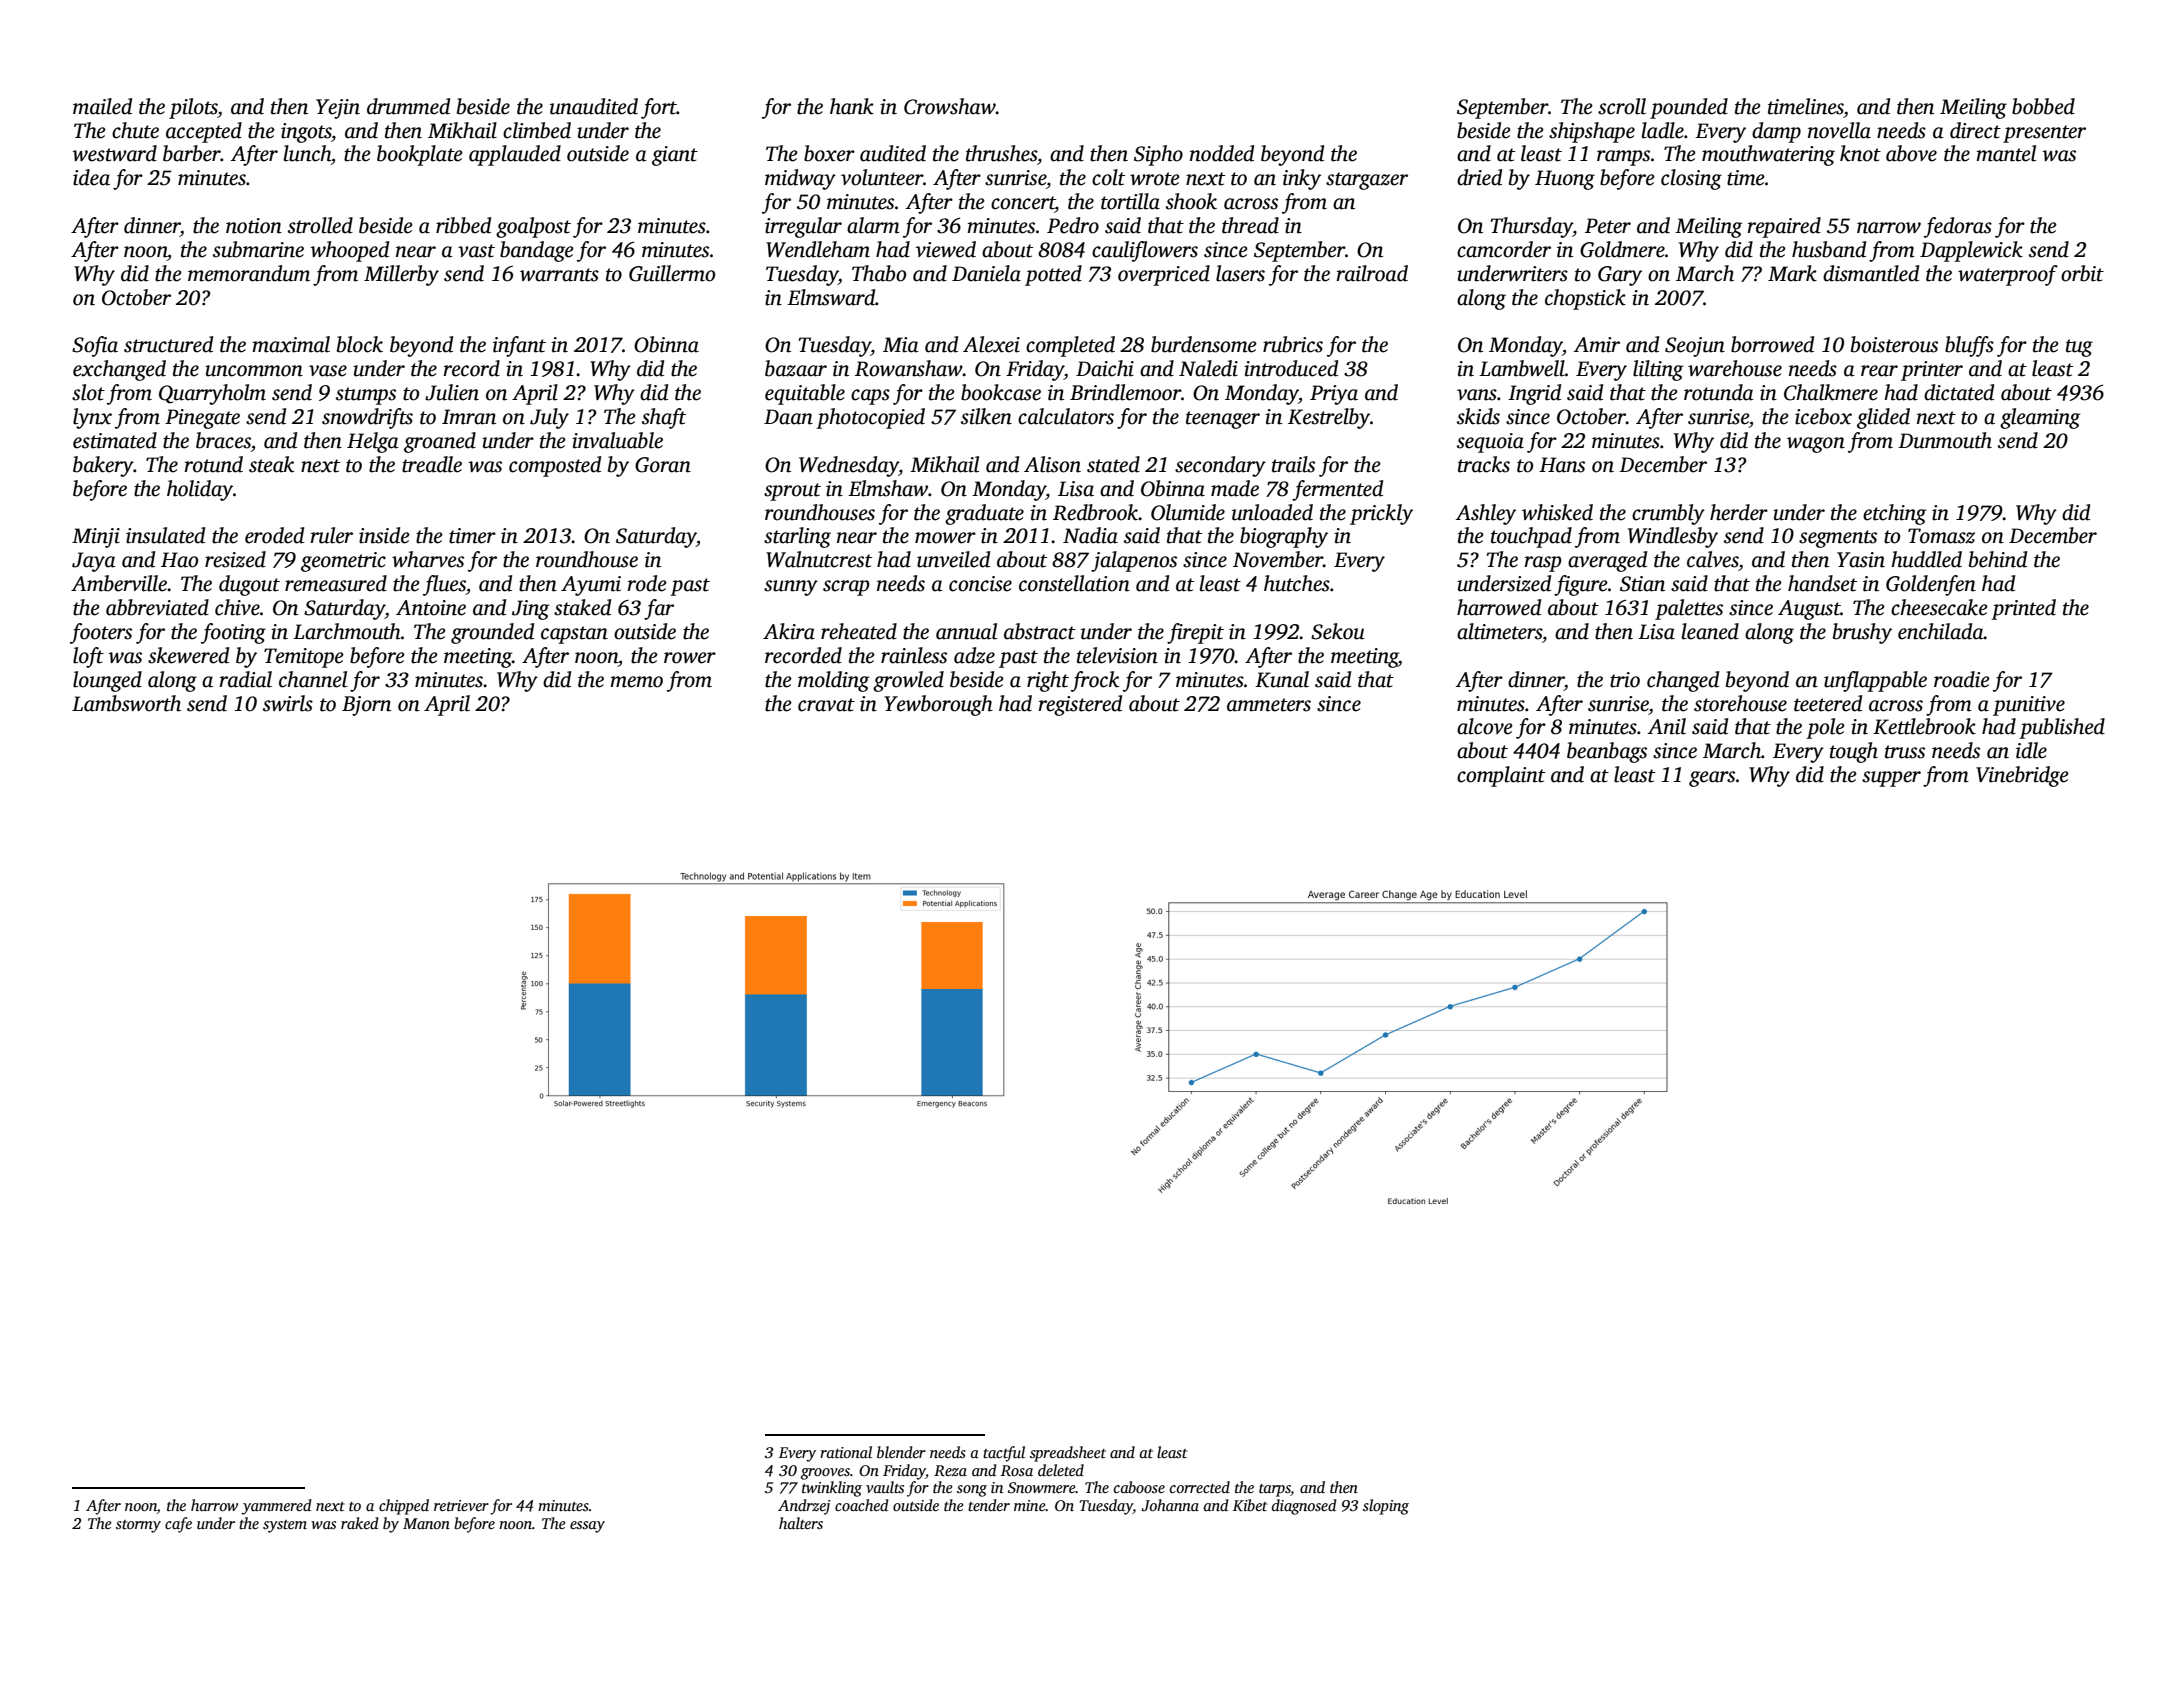 The width and height of the screenshot is (2178, 1683). Describe the element at coordinates (1945, 440) in the screenshot. I see `Dunmouth` at that location.
